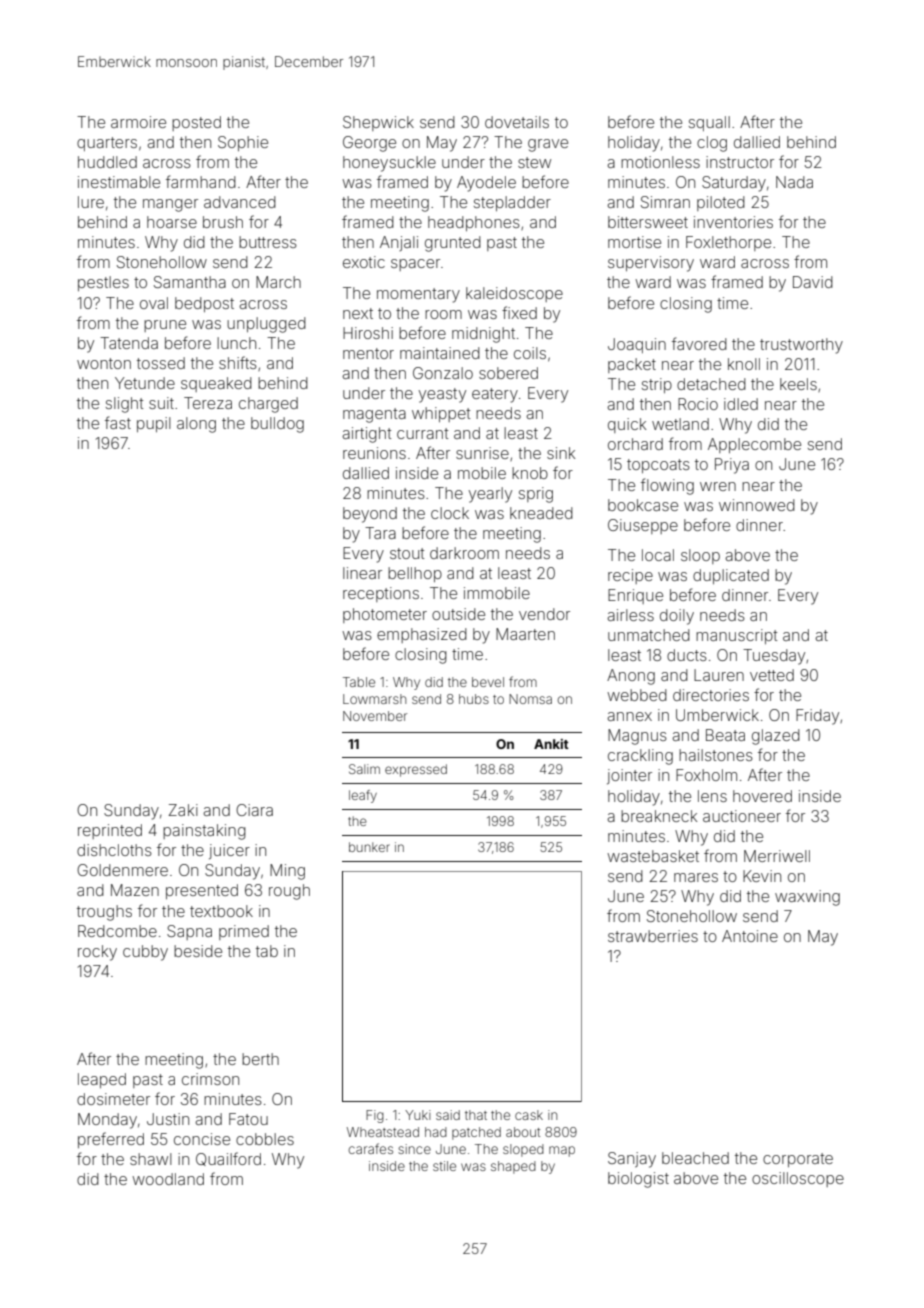 This screenshot has height=1308, width=924. I want to click on painstaking, so click(204, 832).
